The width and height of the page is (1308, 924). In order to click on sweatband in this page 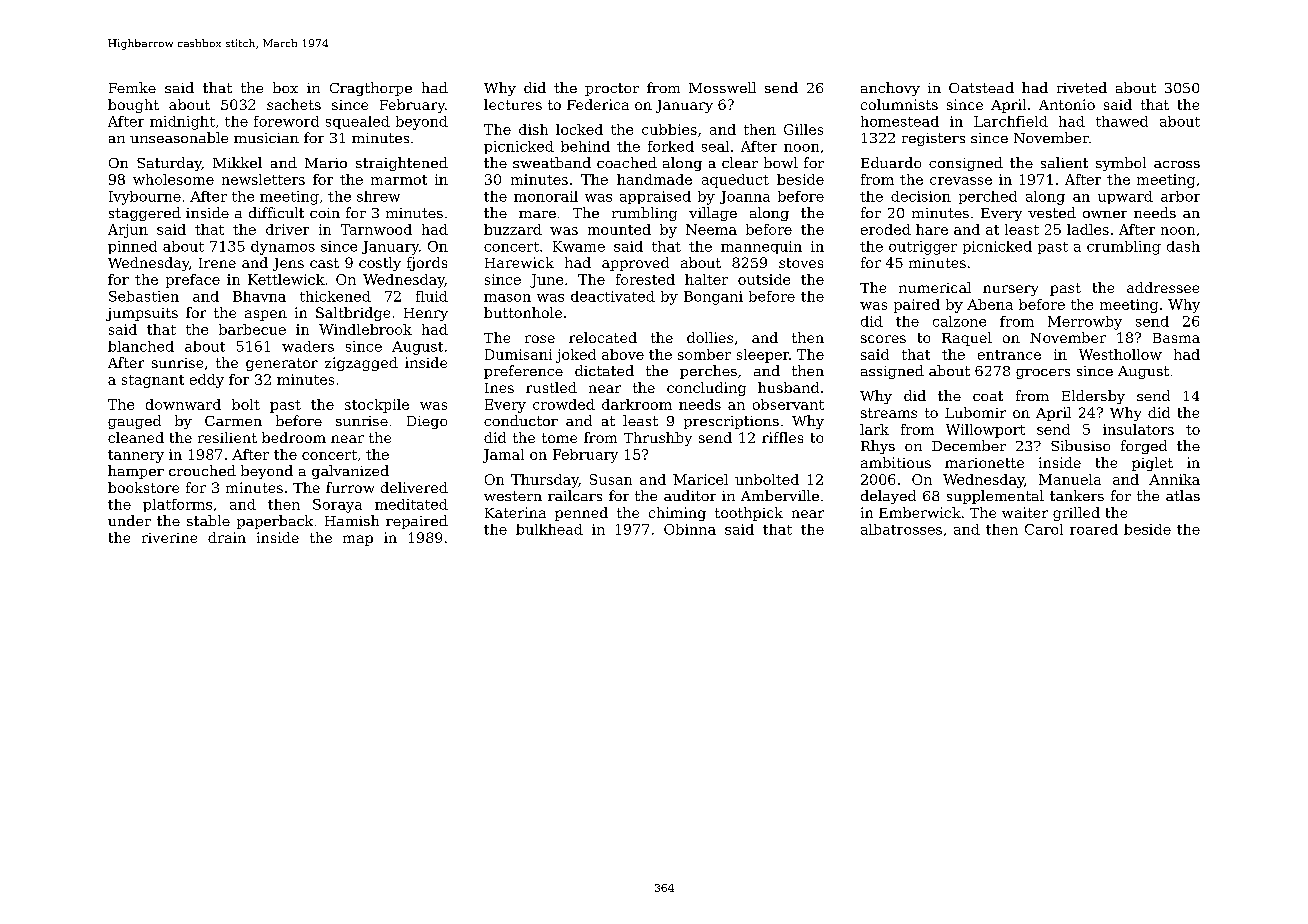, I will do `click(552, 162)`.
